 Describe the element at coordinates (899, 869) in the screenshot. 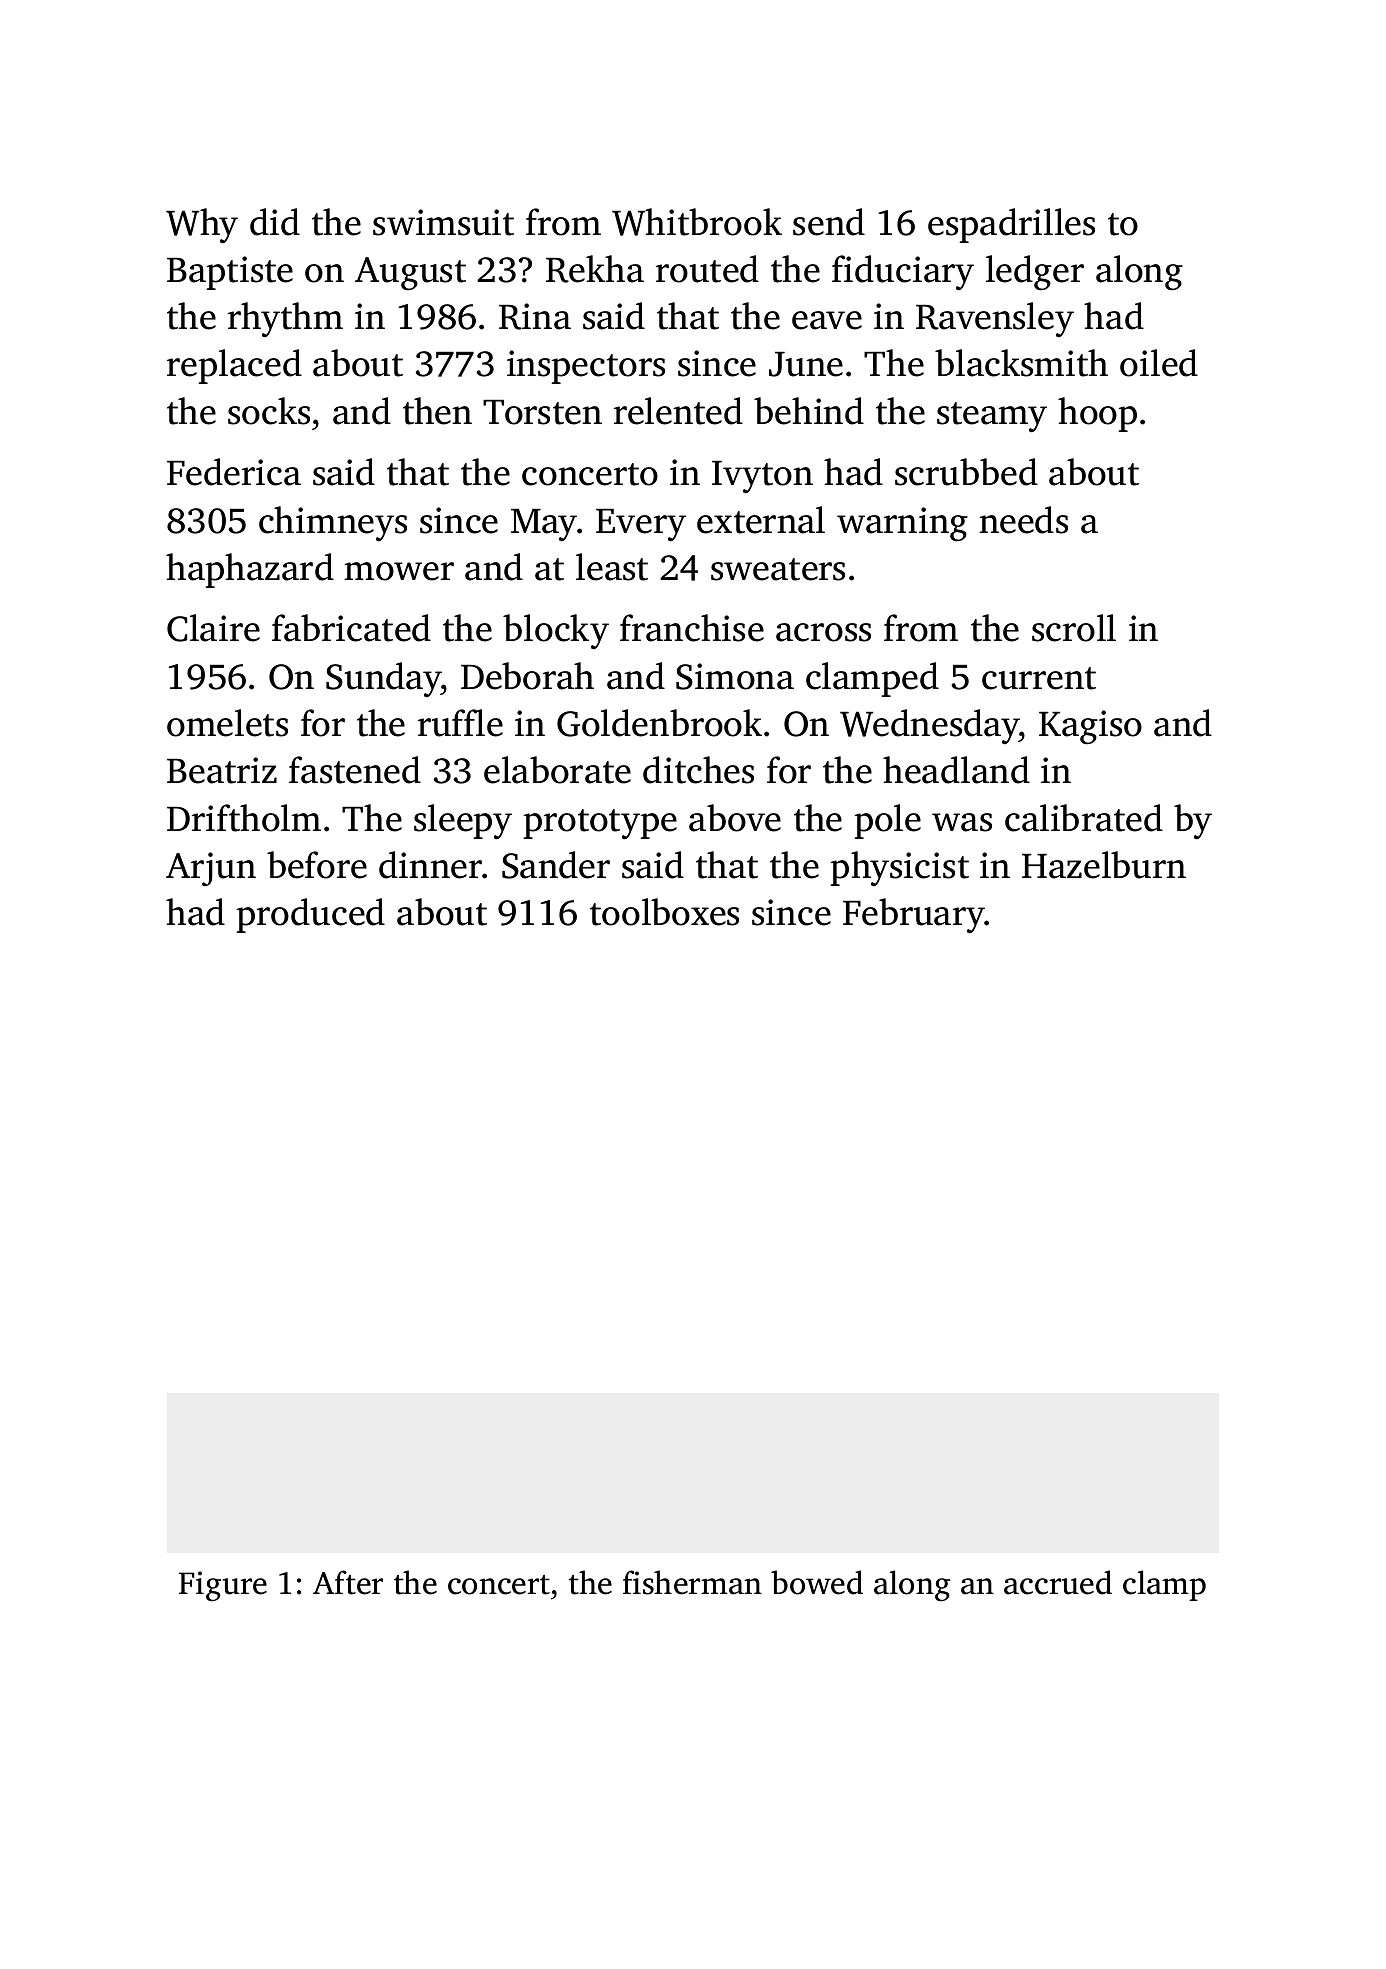

I see `physicist` at that location.
